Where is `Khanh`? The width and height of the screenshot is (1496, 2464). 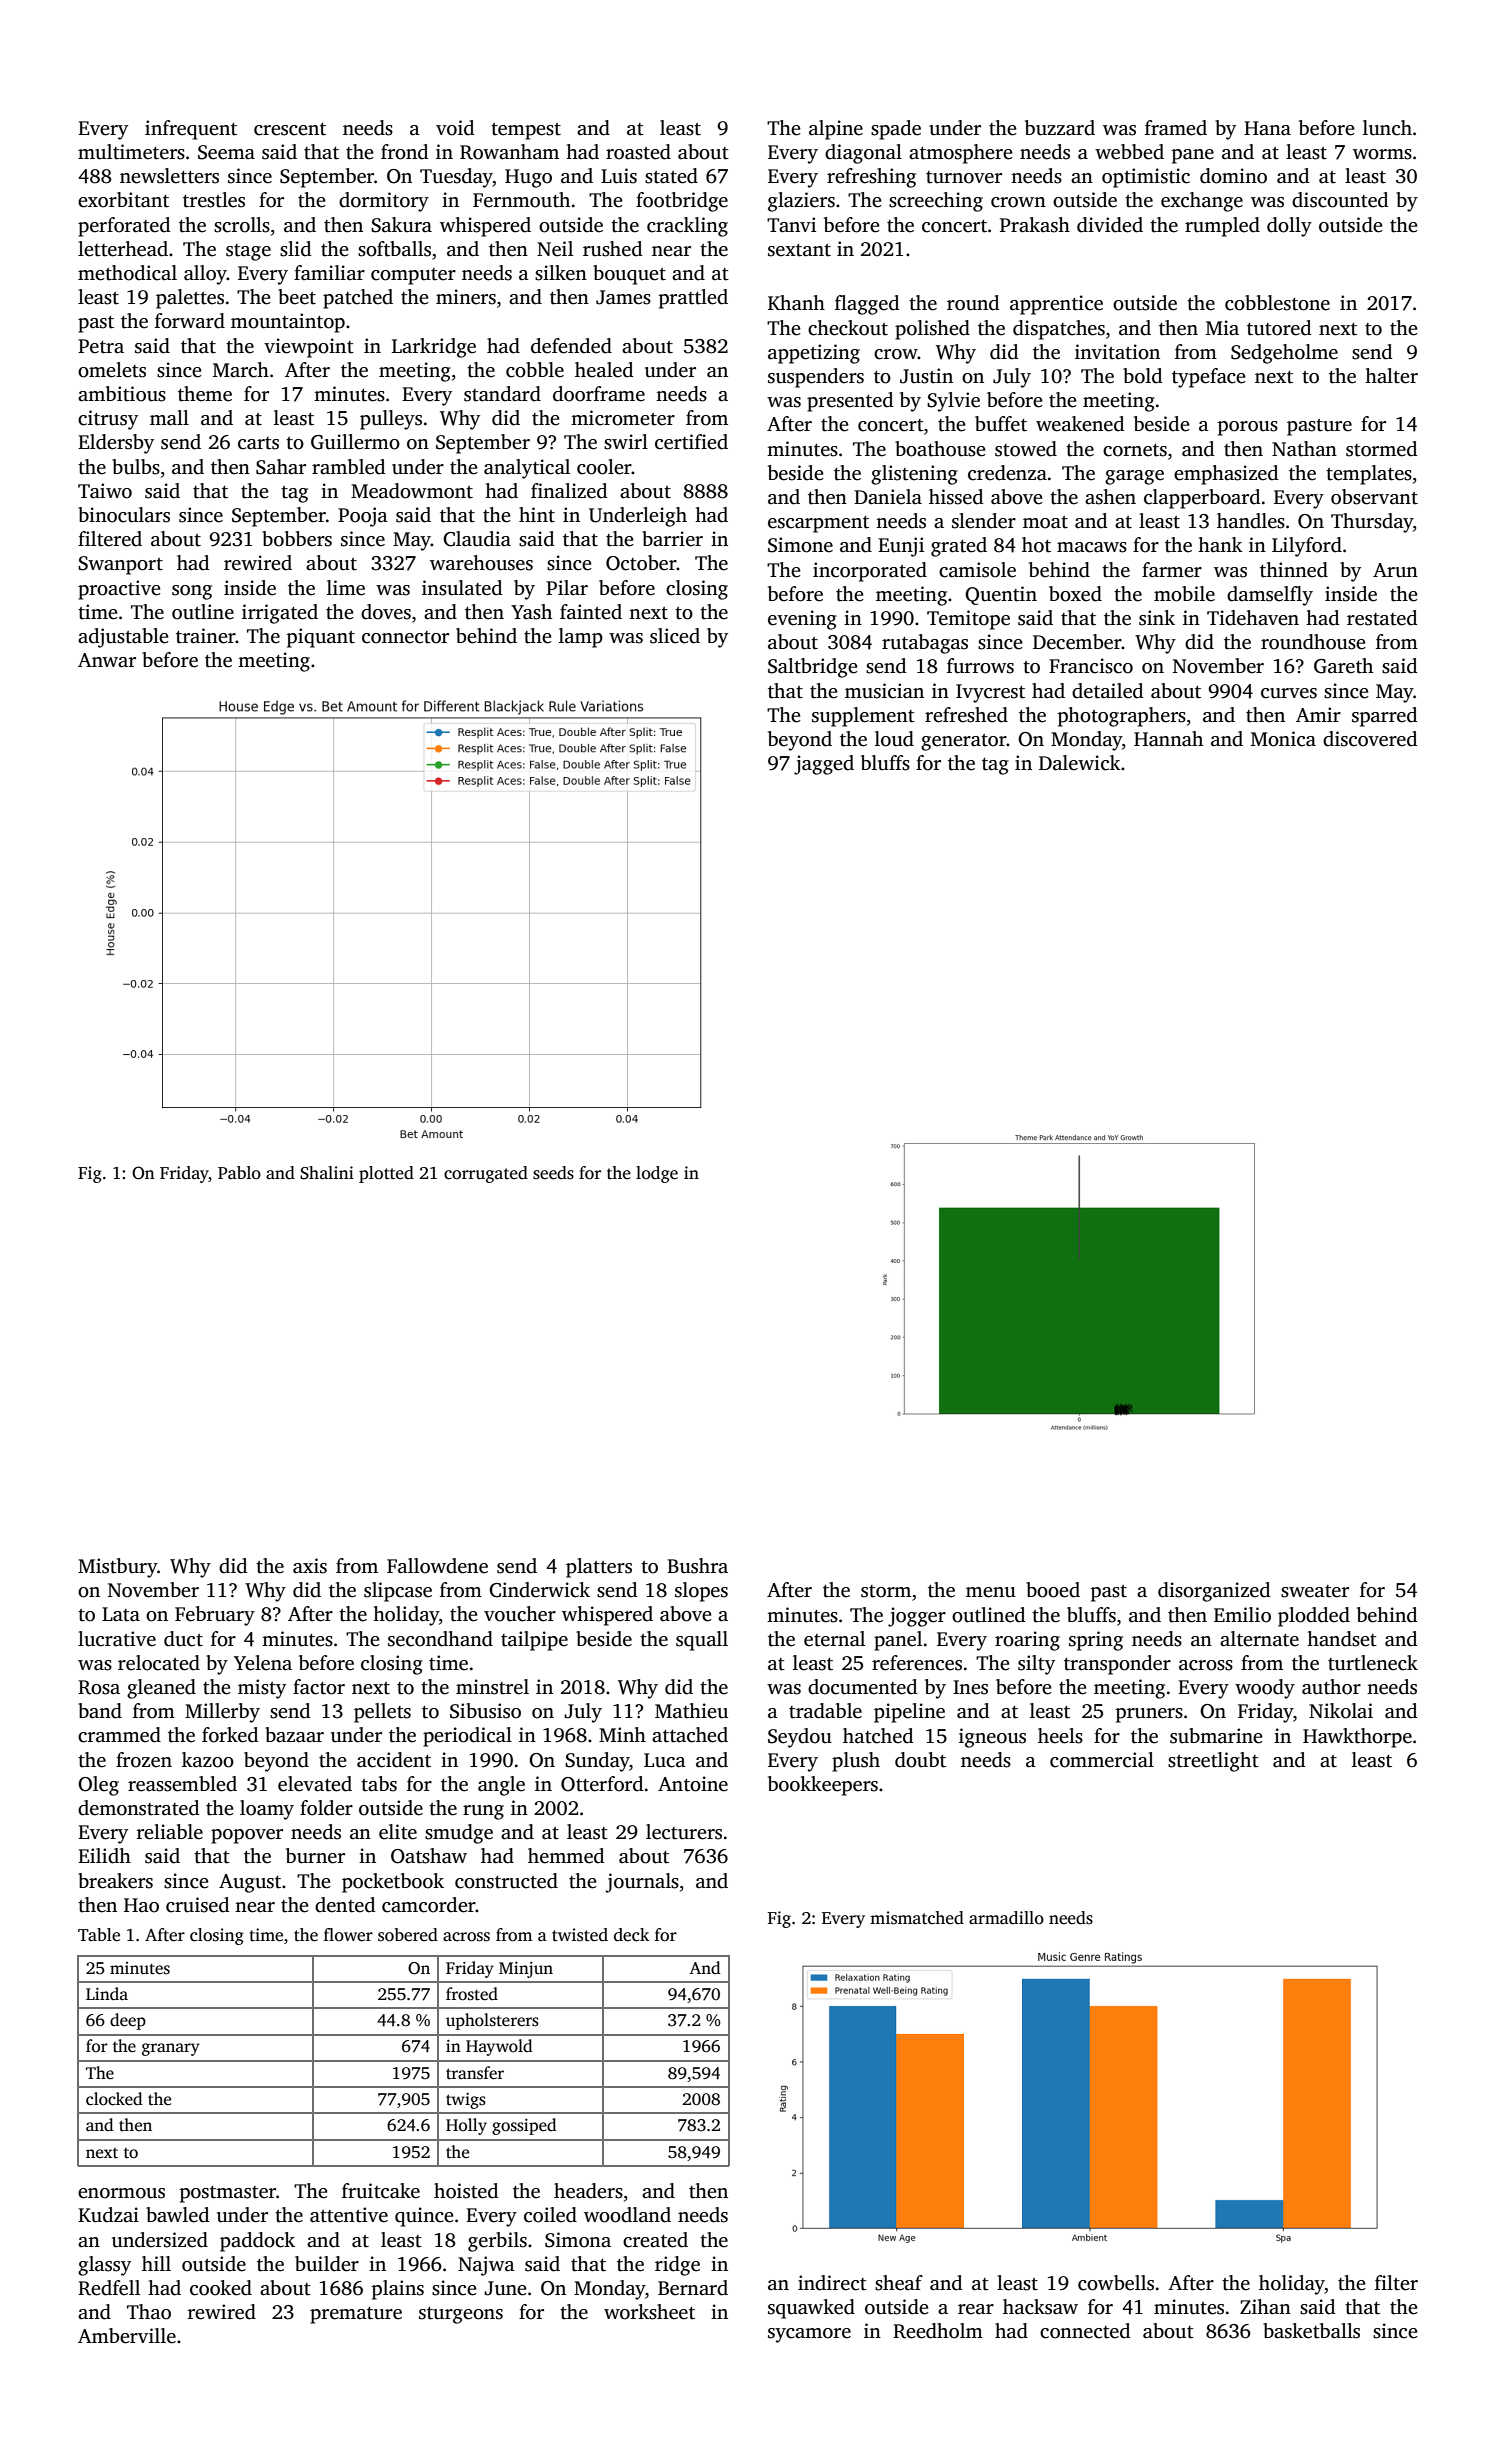 Khanh is located at coordinates (796, 302).
